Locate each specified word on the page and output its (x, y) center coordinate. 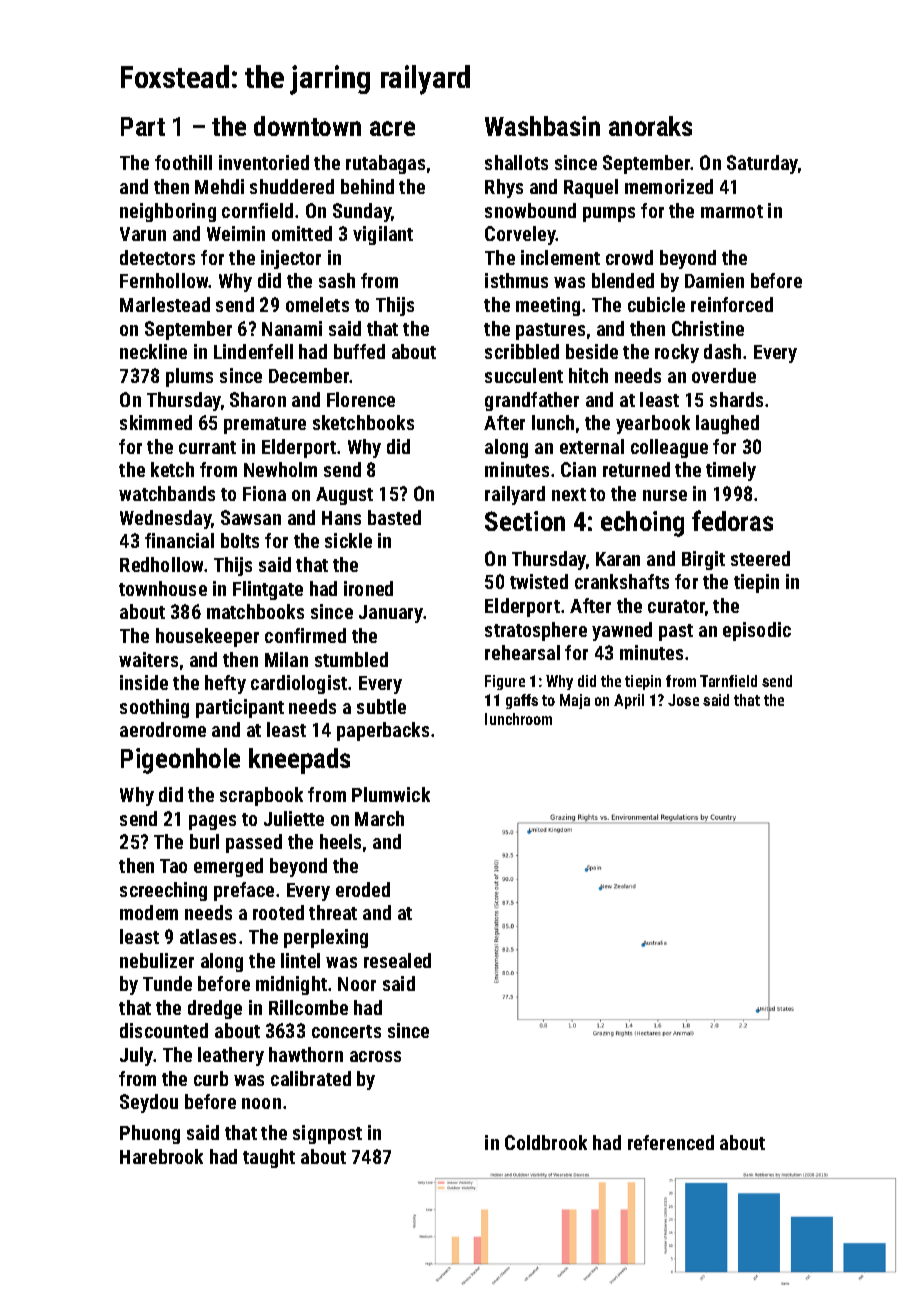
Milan (286, 659)
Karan (618, 559)
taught (269, 1158)
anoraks (650, 126)
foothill (183, 162)
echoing (642, 524)
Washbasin (542, 126)
